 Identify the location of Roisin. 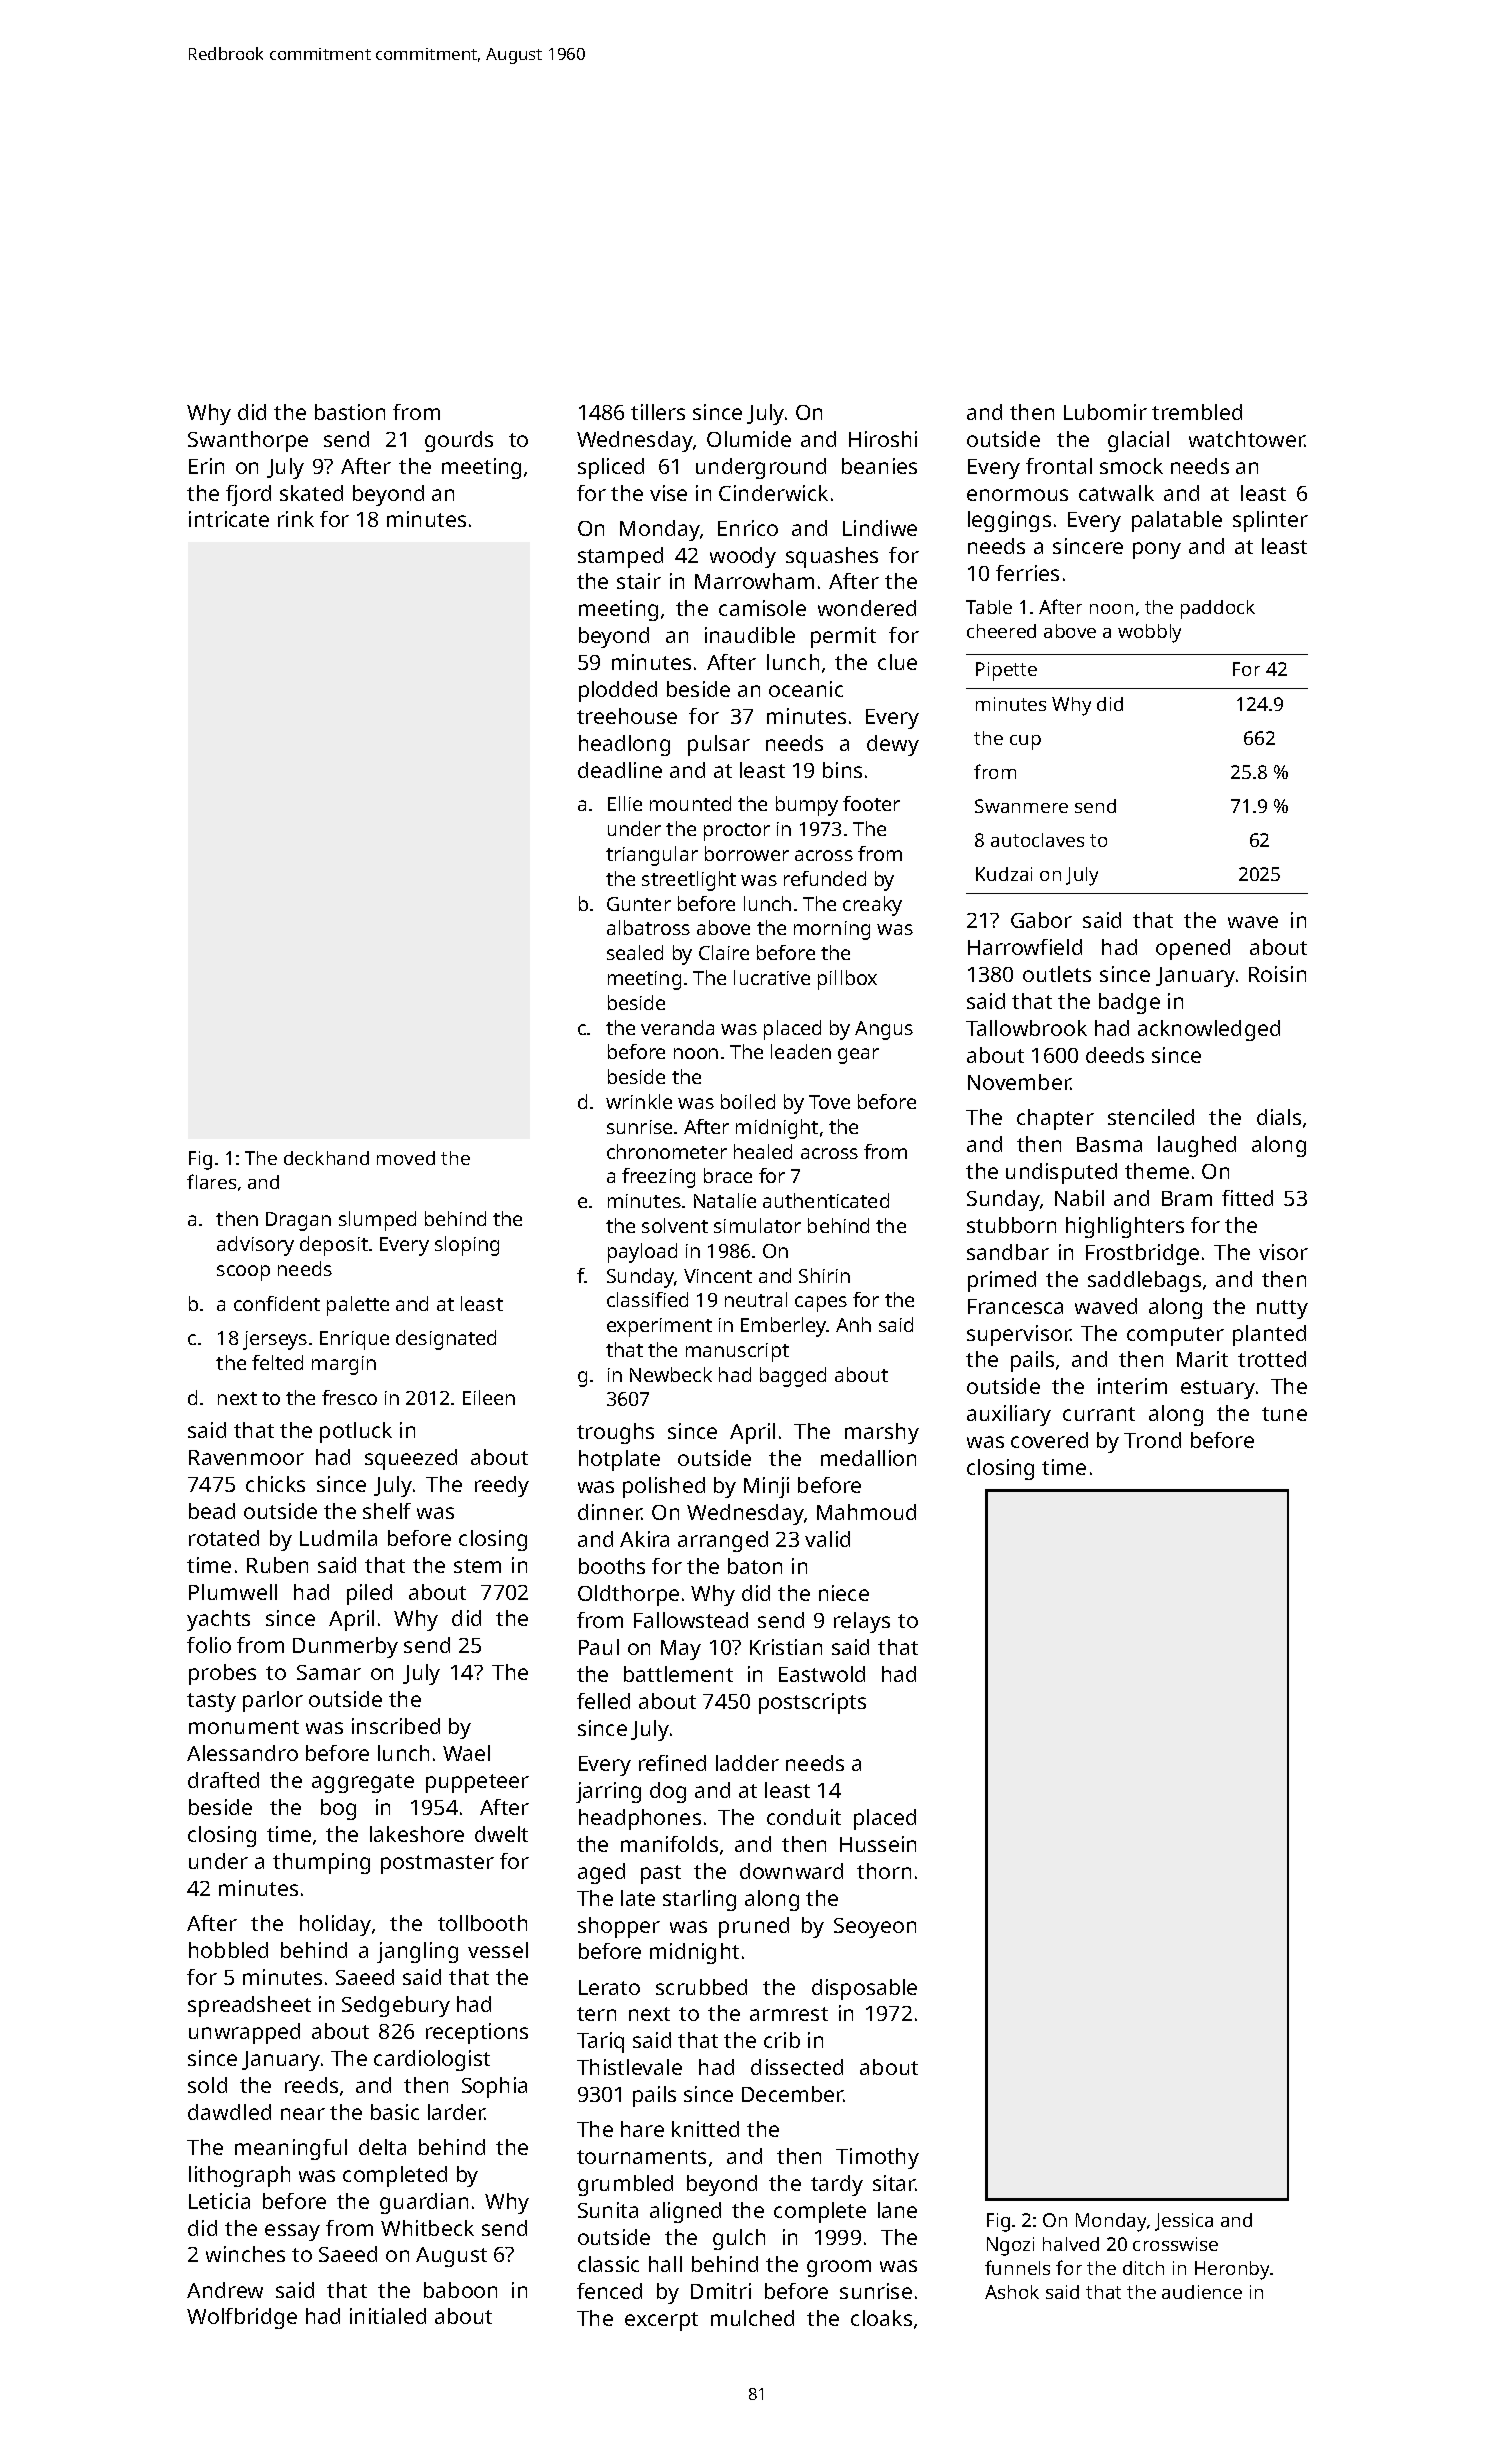
(1277, 974).
